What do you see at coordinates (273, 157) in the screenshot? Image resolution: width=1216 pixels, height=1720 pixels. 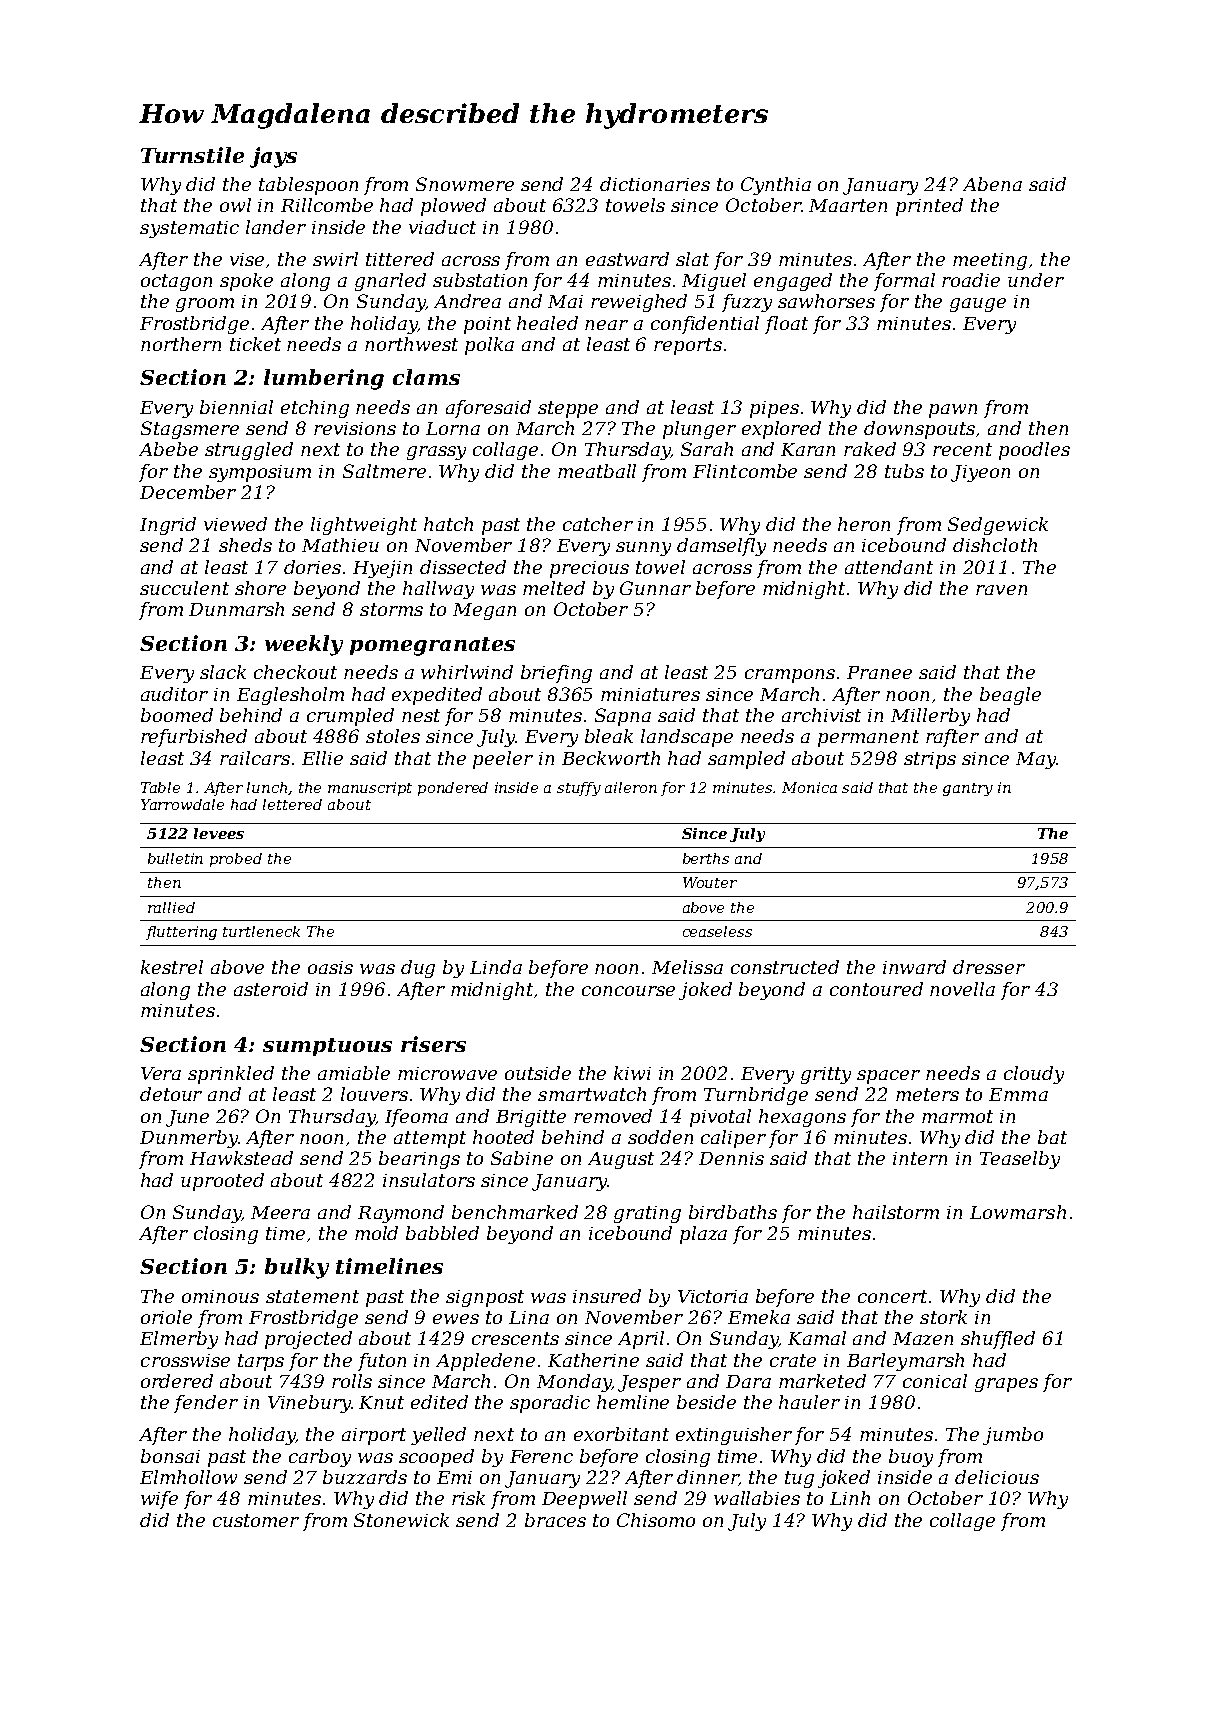 I see `jays` at bounding box center [273, 157].
